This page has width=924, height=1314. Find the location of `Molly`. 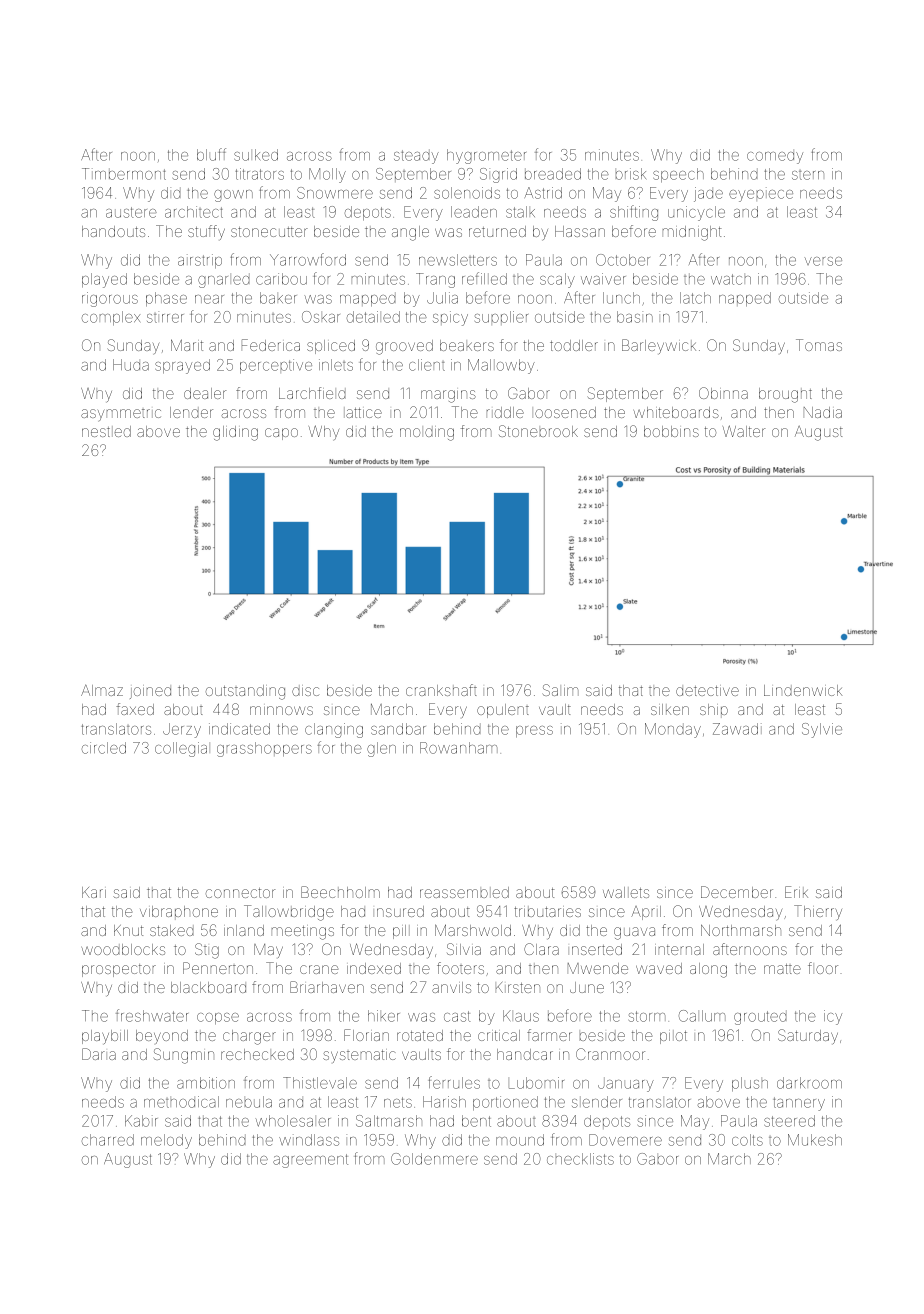

Molly is located at coordinates (327, 175).
